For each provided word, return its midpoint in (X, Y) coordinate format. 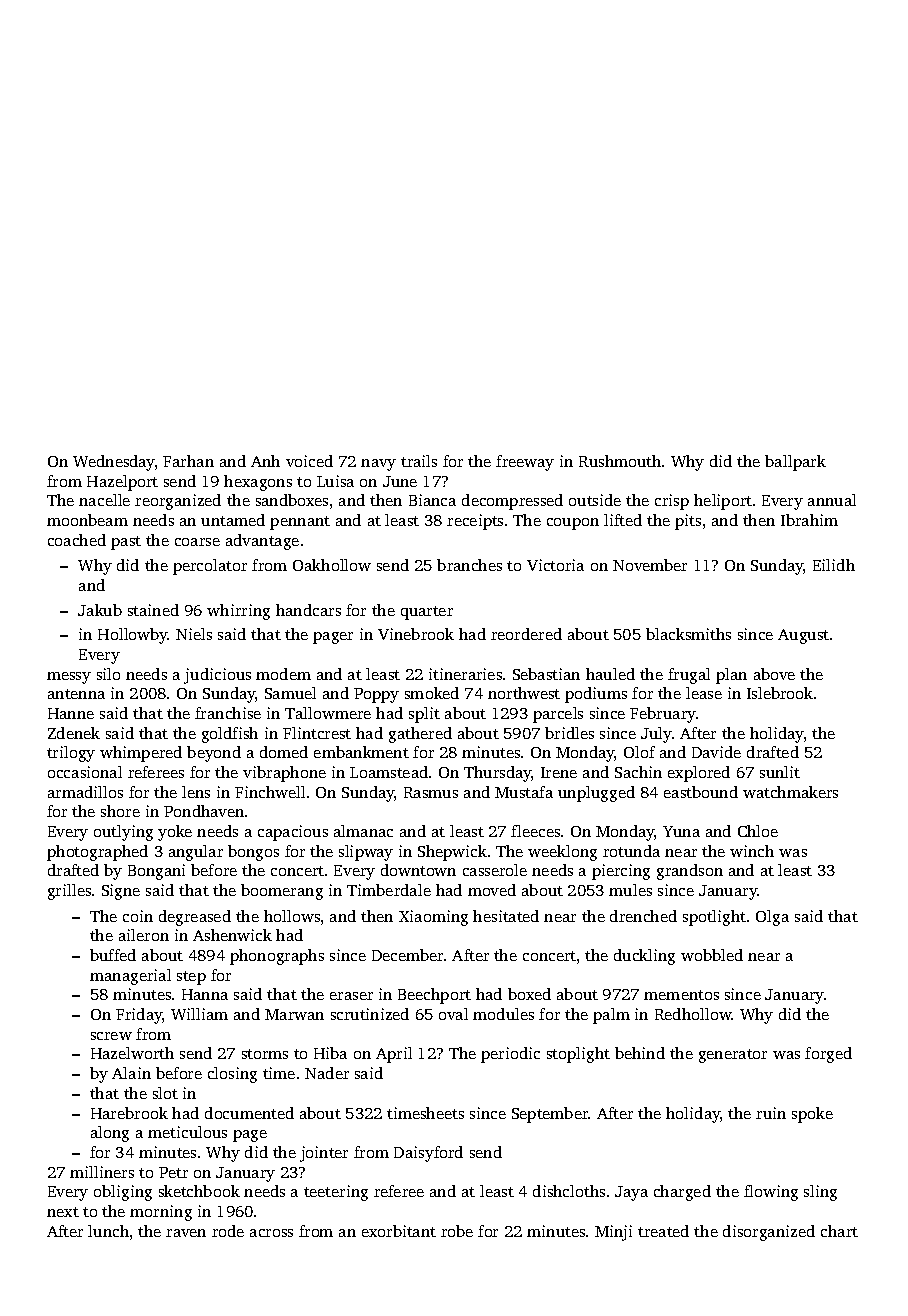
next (63, 1212)
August (803, 636)
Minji (613, 1233)
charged (682, 1193)
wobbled (712, 955)
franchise (228, 713)
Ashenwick (232, 935)
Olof (639, 752)
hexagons (258, 483)
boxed (529, 994)
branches (469, 565)
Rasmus (431, 792)
